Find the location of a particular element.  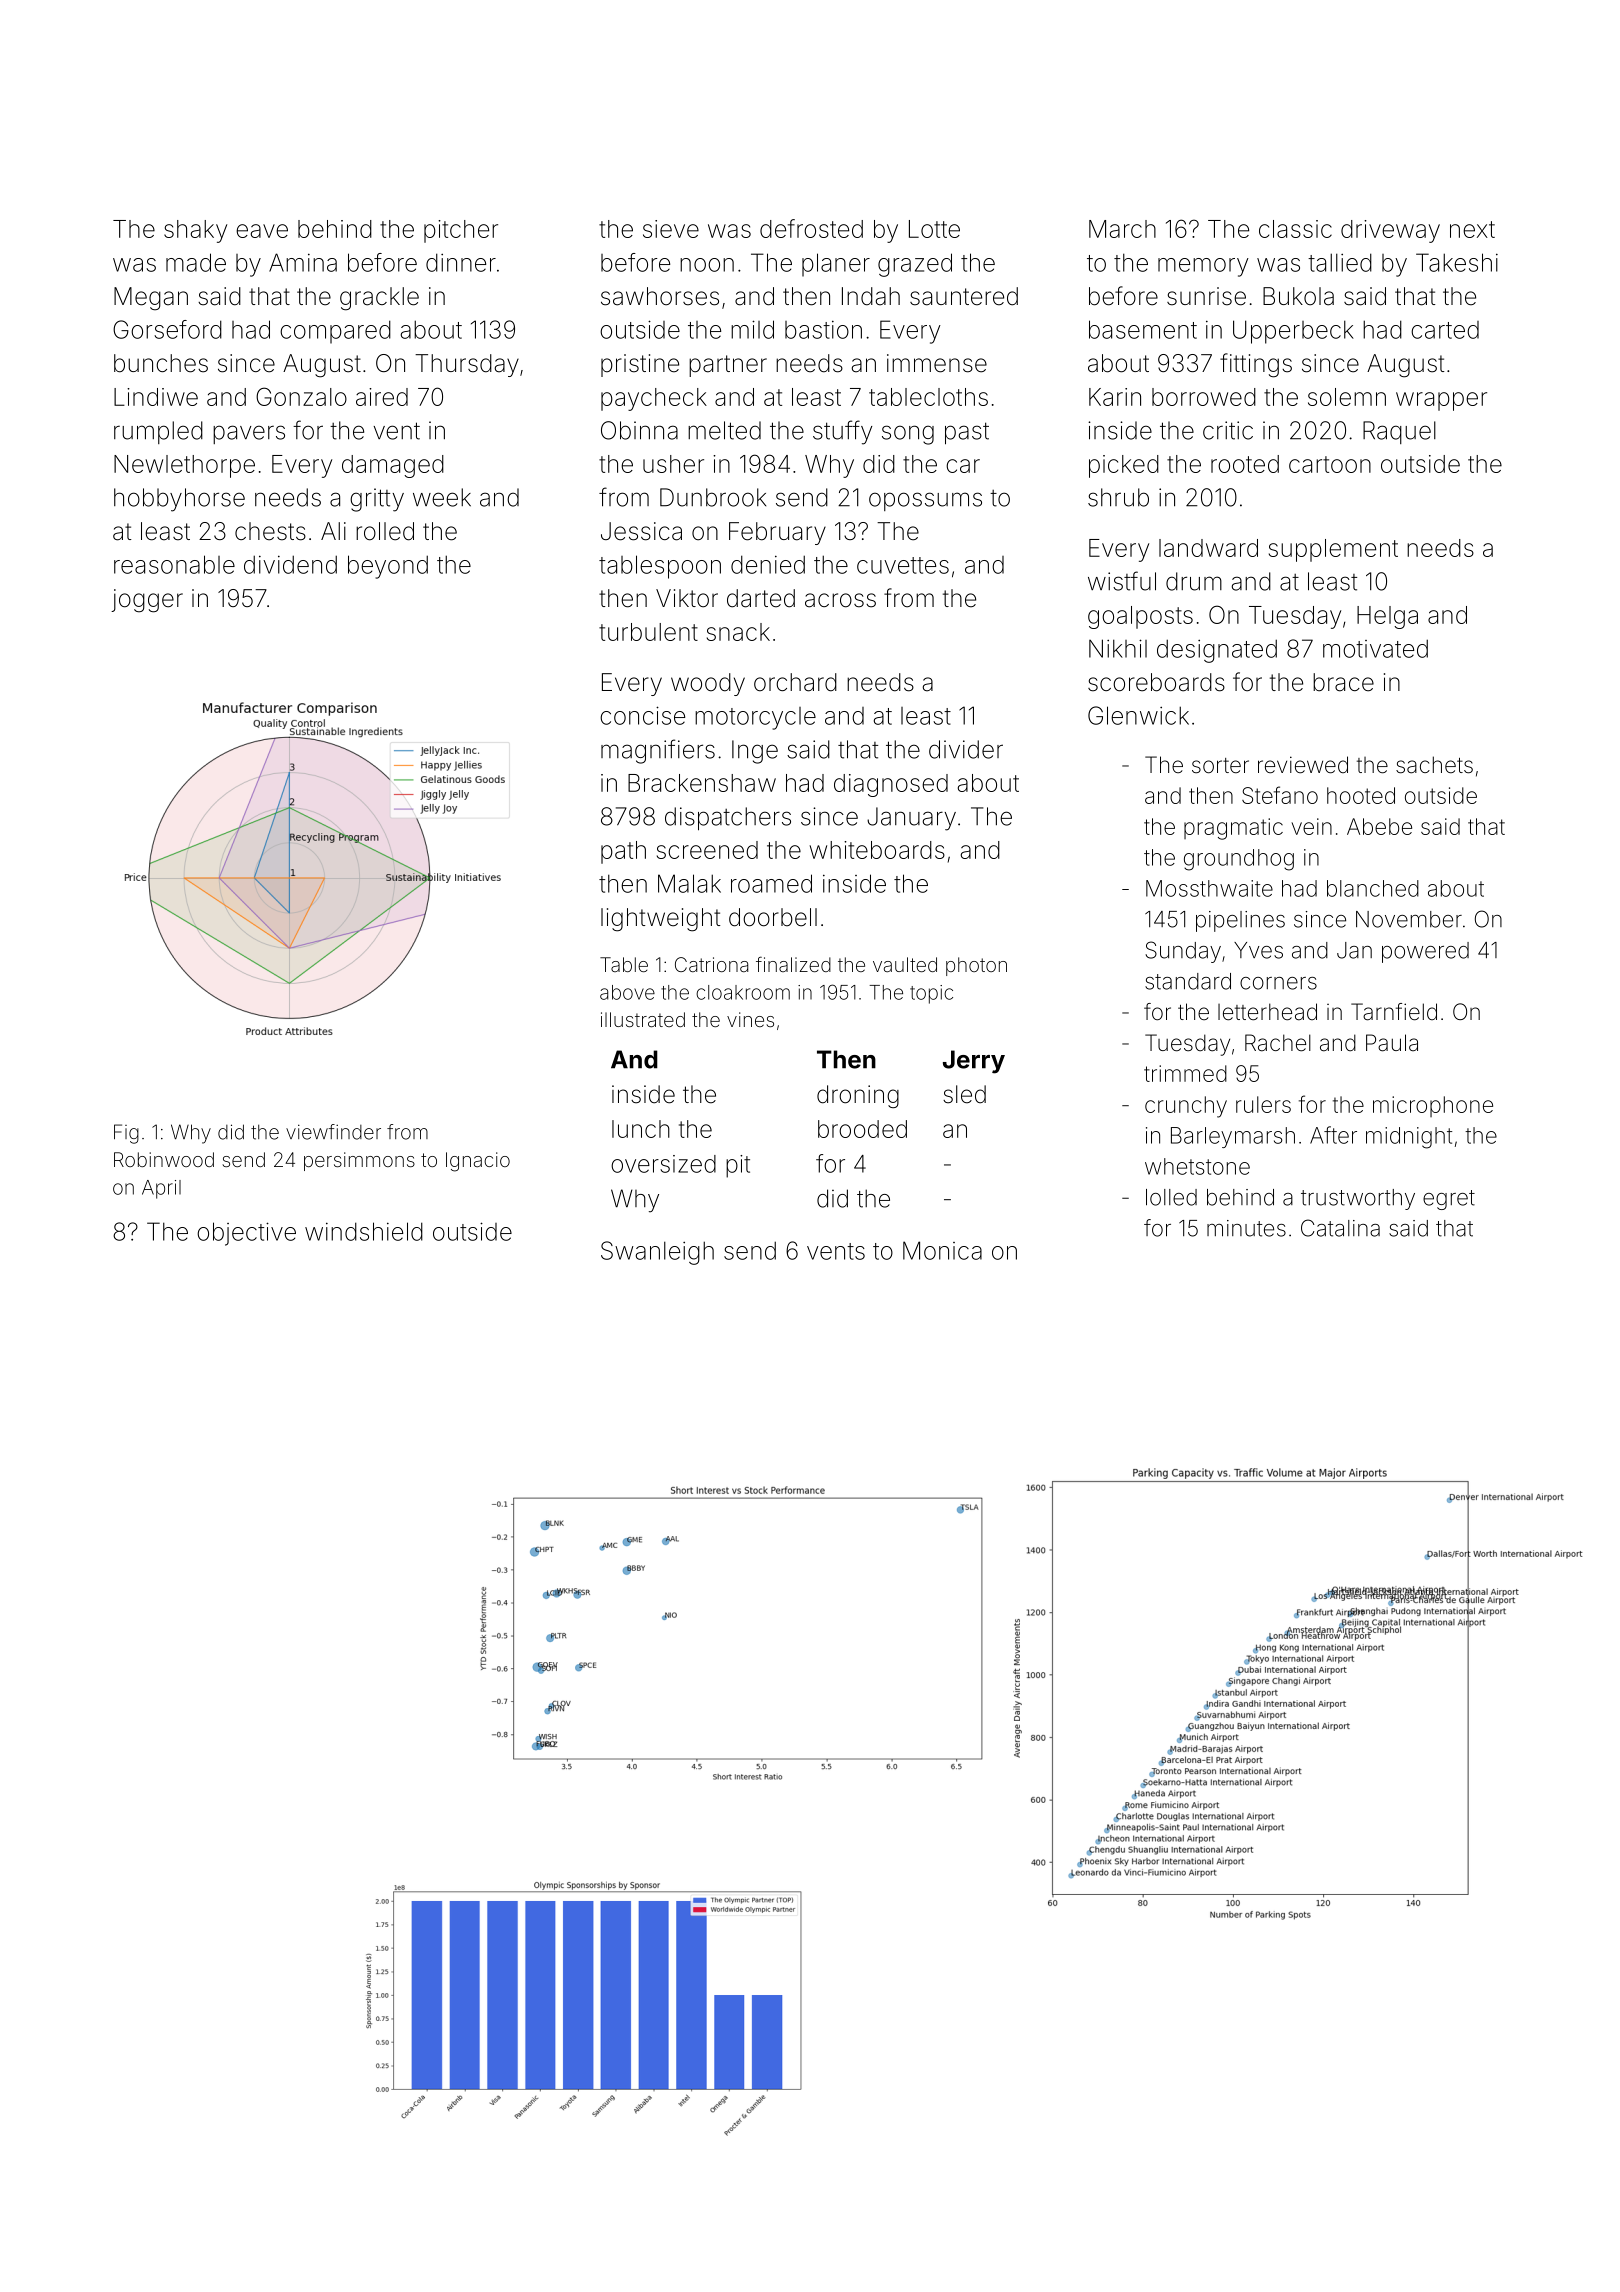

pristine is located at coordinates (640, 365).
